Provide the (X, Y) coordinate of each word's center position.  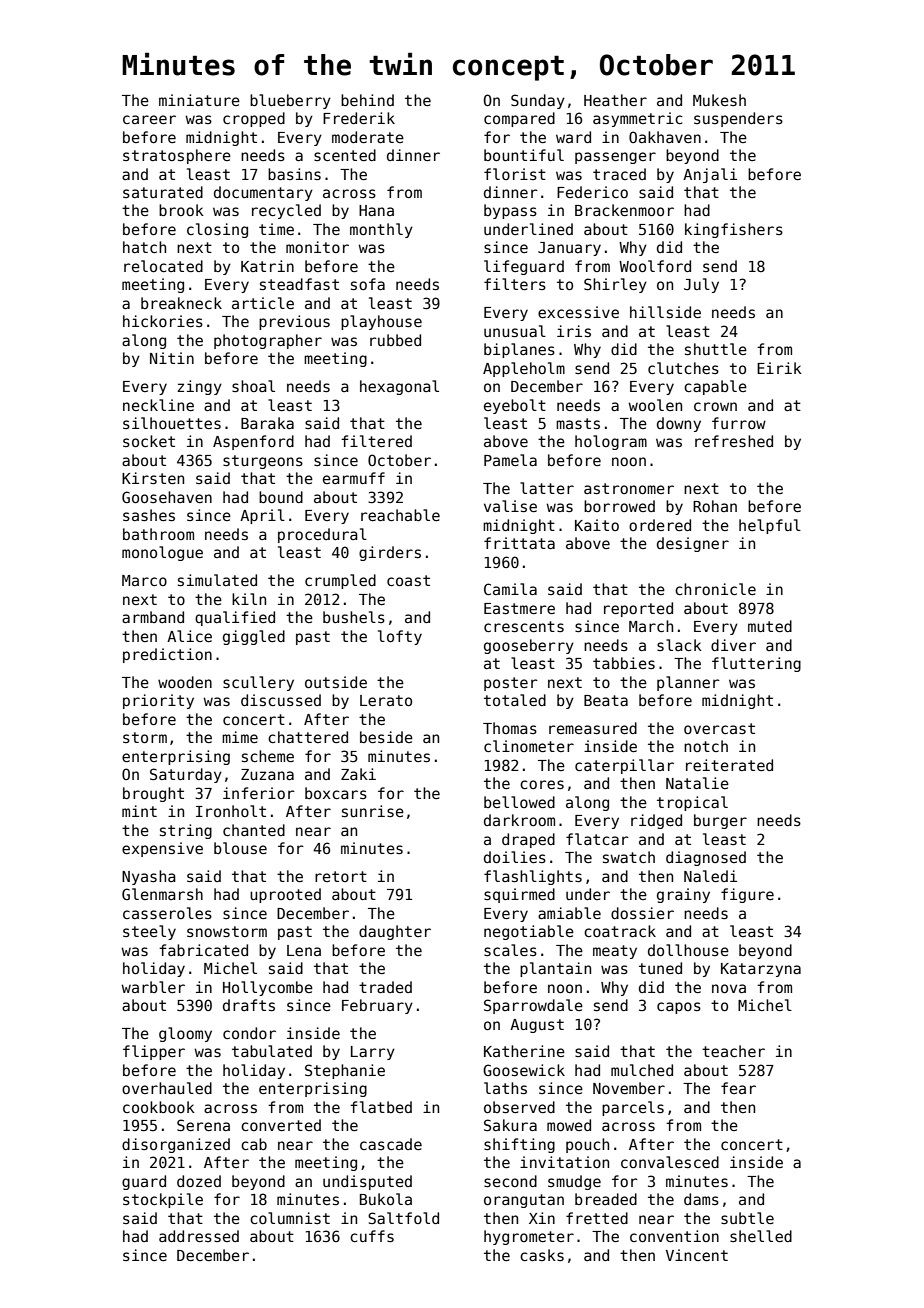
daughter (395, 932)
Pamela (510, 460)
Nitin (172, 358)
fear (738, 1088)
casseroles (167, 913)
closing (217, 230)
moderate (368, 137)
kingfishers (734, 230)
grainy (683, 895)
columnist (290, 1218)
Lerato (386, 700)
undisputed (367, 1182)
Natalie (697, 783)
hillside (665, 312)
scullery (258, 683)
